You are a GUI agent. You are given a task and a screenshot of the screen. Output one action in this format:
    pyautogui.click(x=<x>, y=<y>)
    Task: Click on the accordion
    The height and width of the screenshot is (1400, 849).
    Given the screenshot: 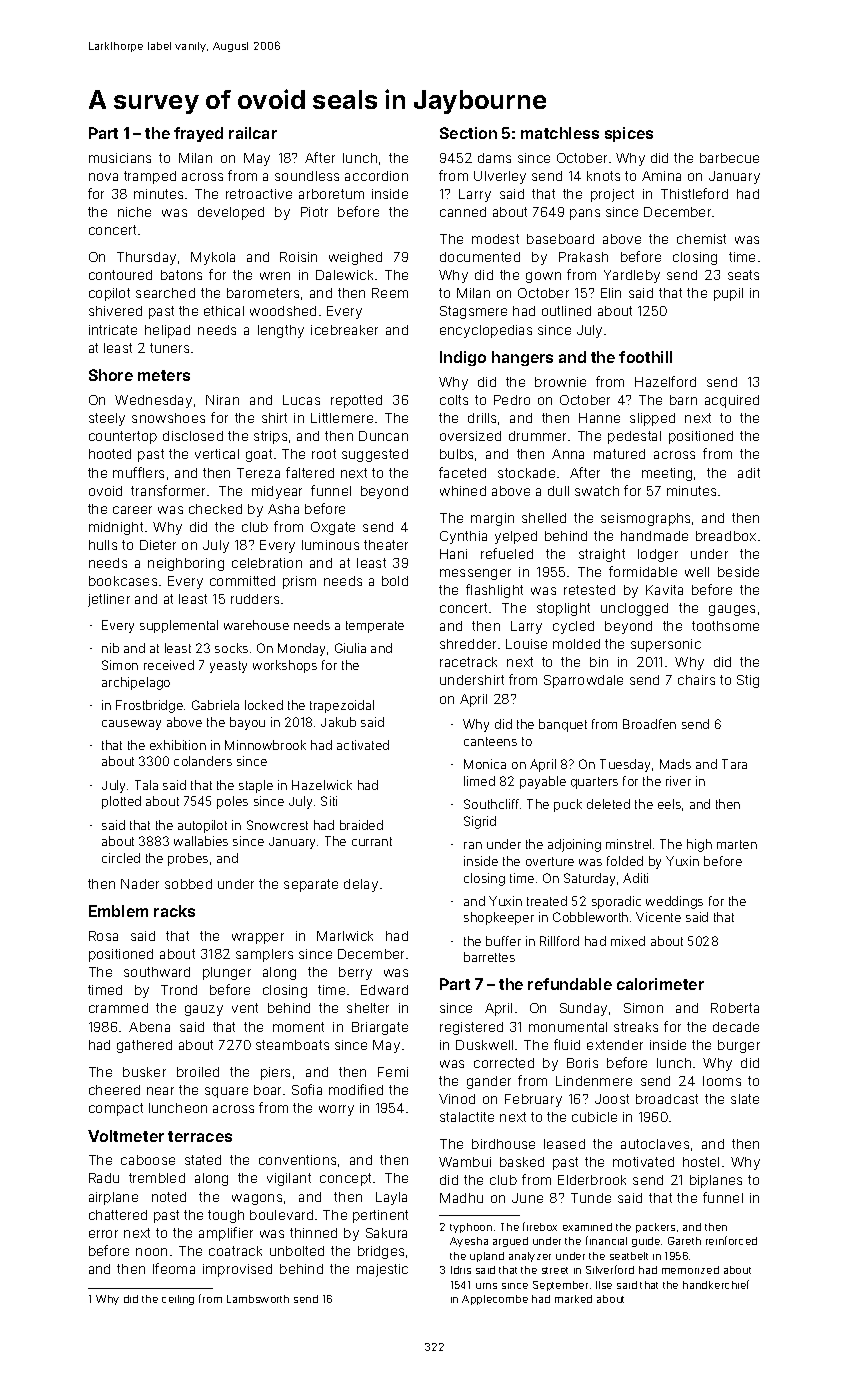 What is the action you would take?
    pyautogui.click(x=376, y=176)
